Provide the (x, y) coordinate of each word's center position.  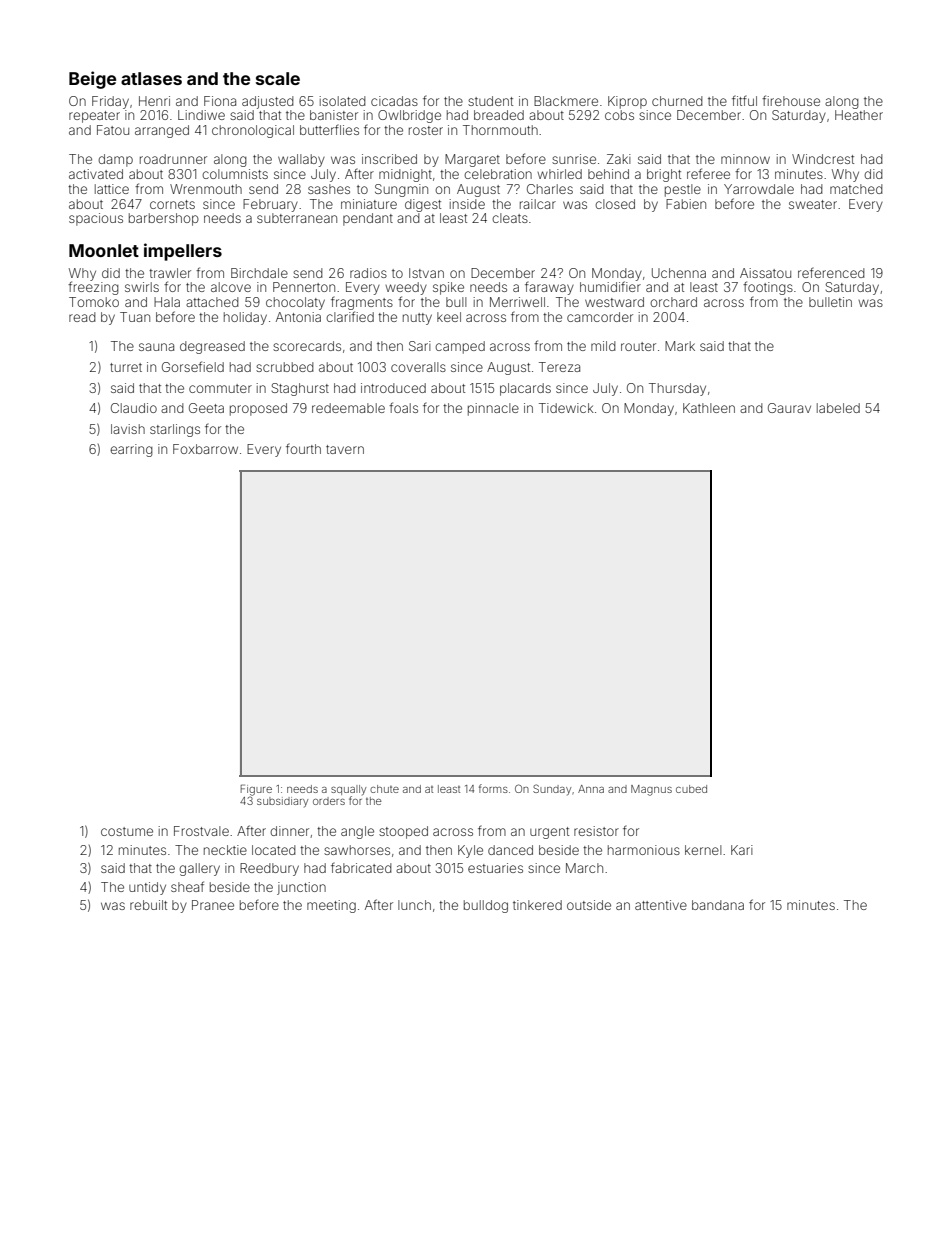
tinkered (537, 905)
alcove (231, 287)
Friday (110, 102)
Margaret (472, 160)
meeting (331, 906)
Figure (256, 790)
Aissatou (765, 273)
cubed (691, 789)
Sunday (552, 789)
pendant (368, 219)
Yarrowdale (759, 189)
